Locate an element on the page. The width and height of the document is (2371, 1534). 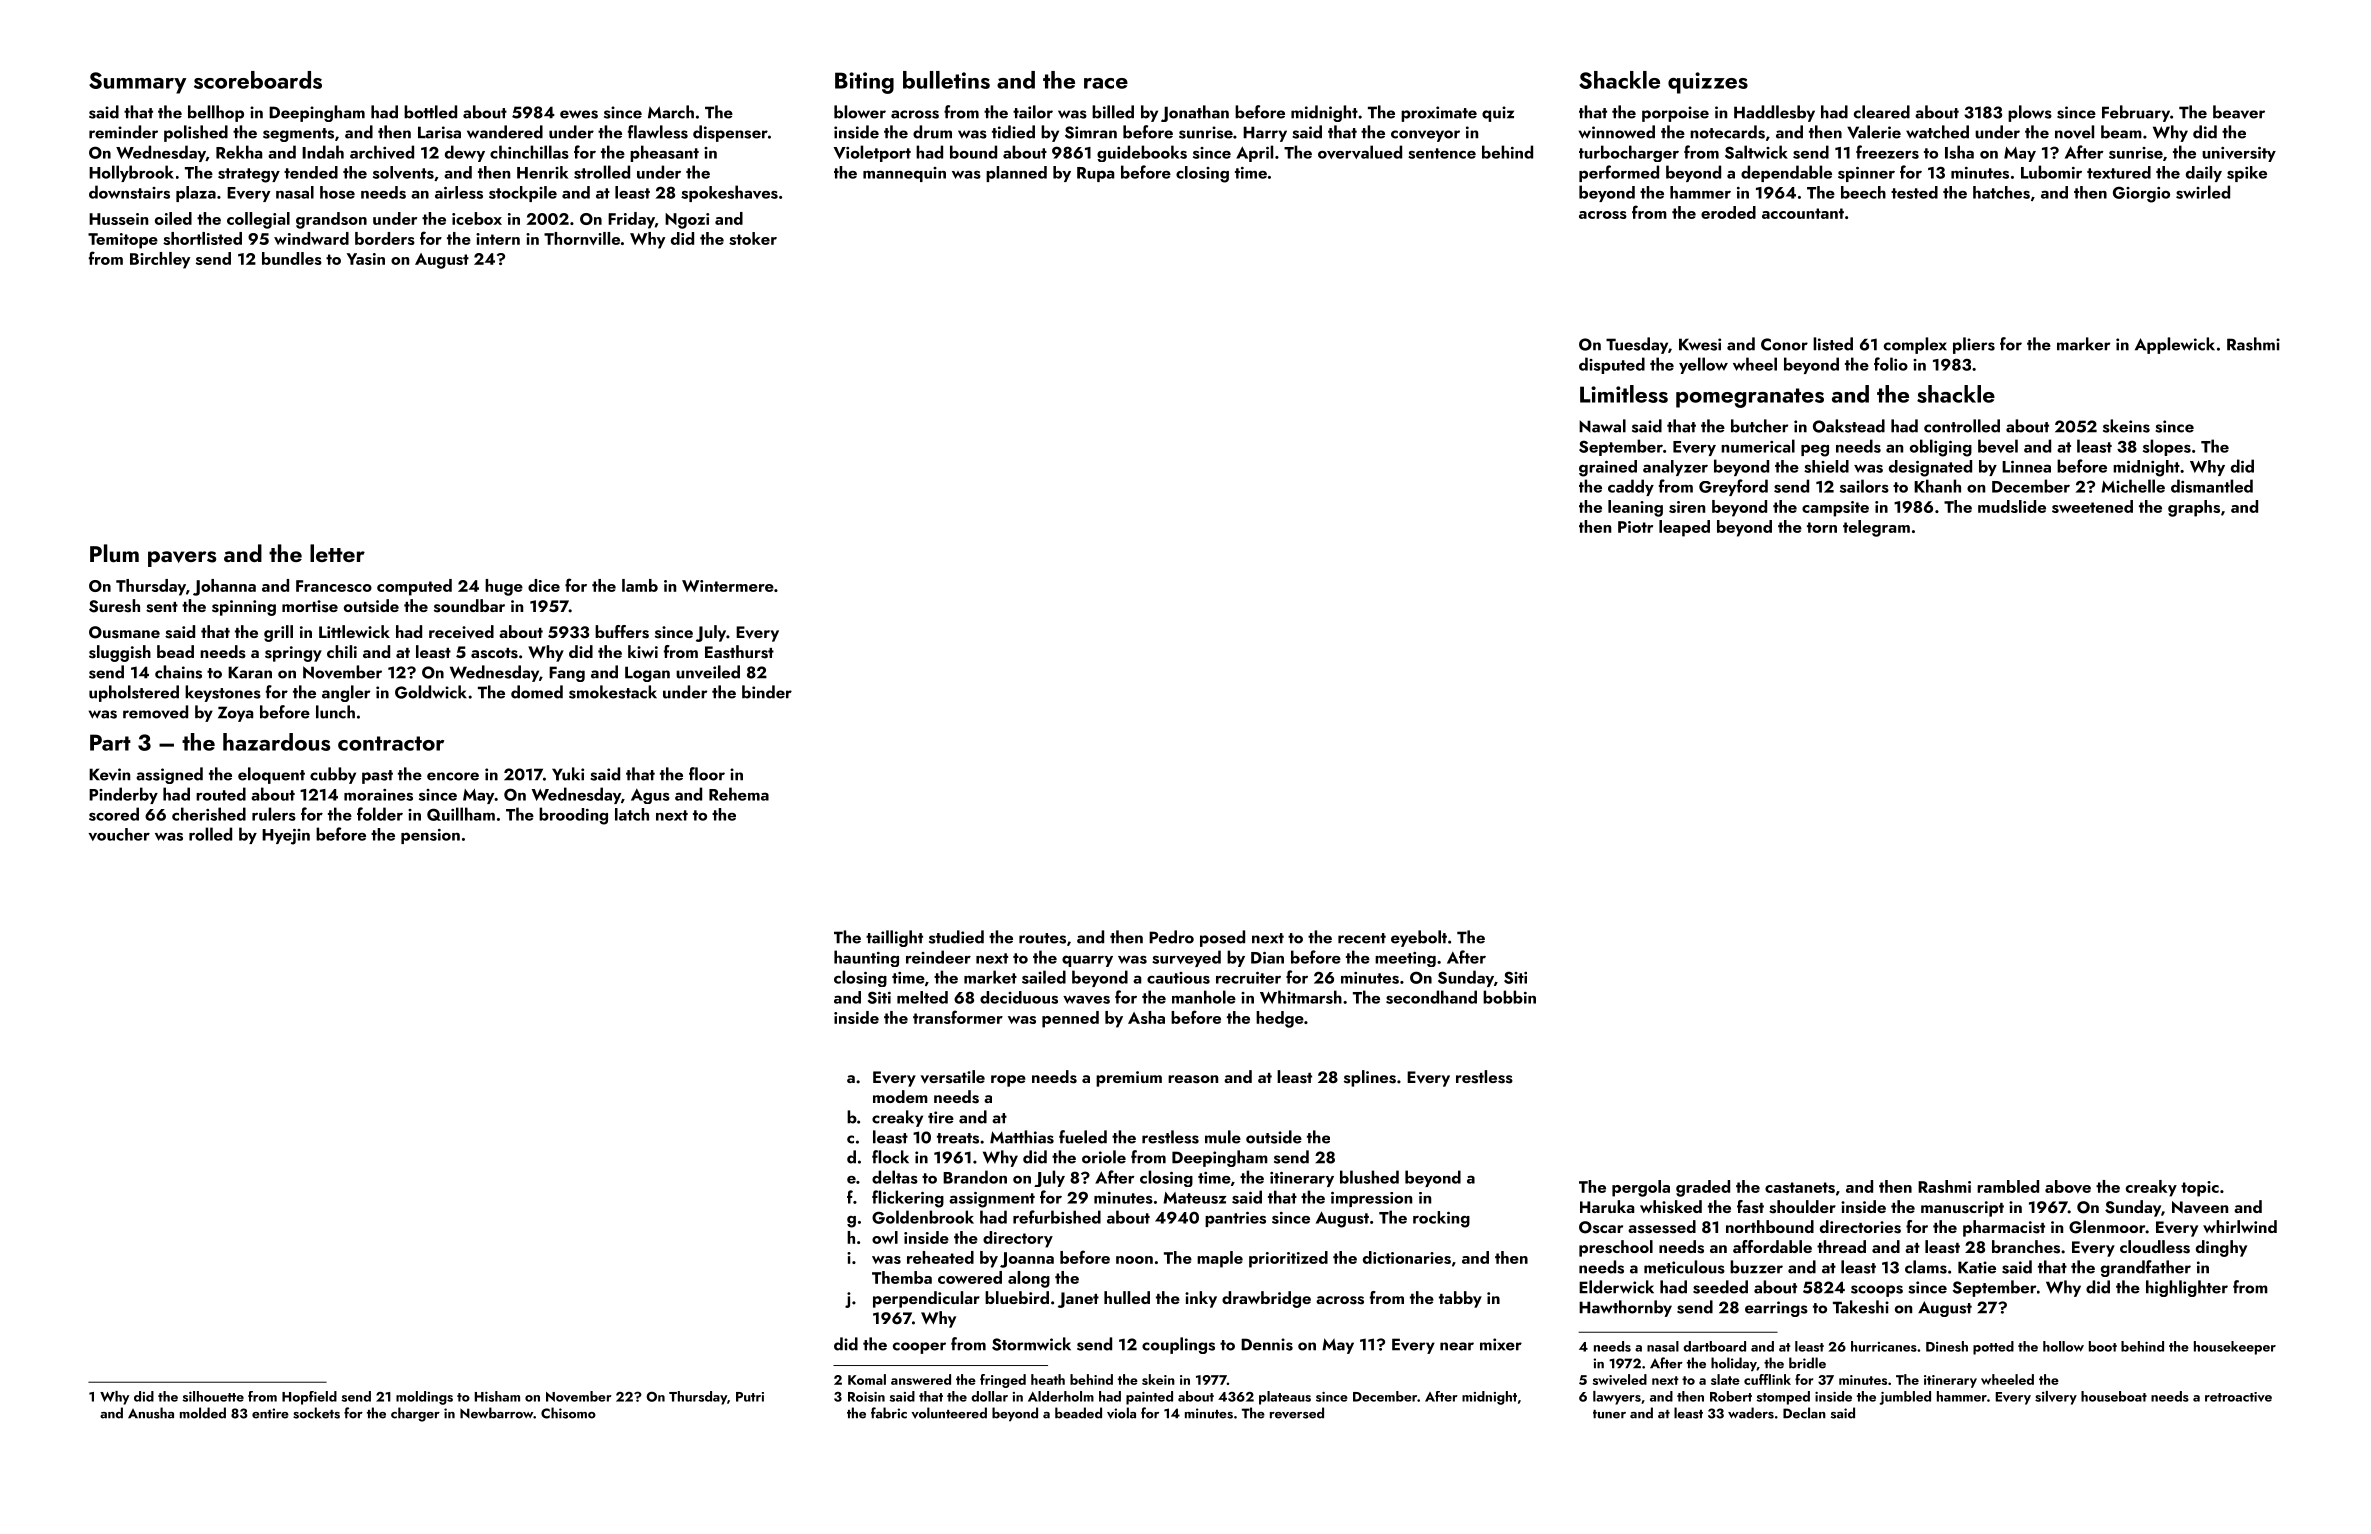
domed is located at coordinates (537, 692).
